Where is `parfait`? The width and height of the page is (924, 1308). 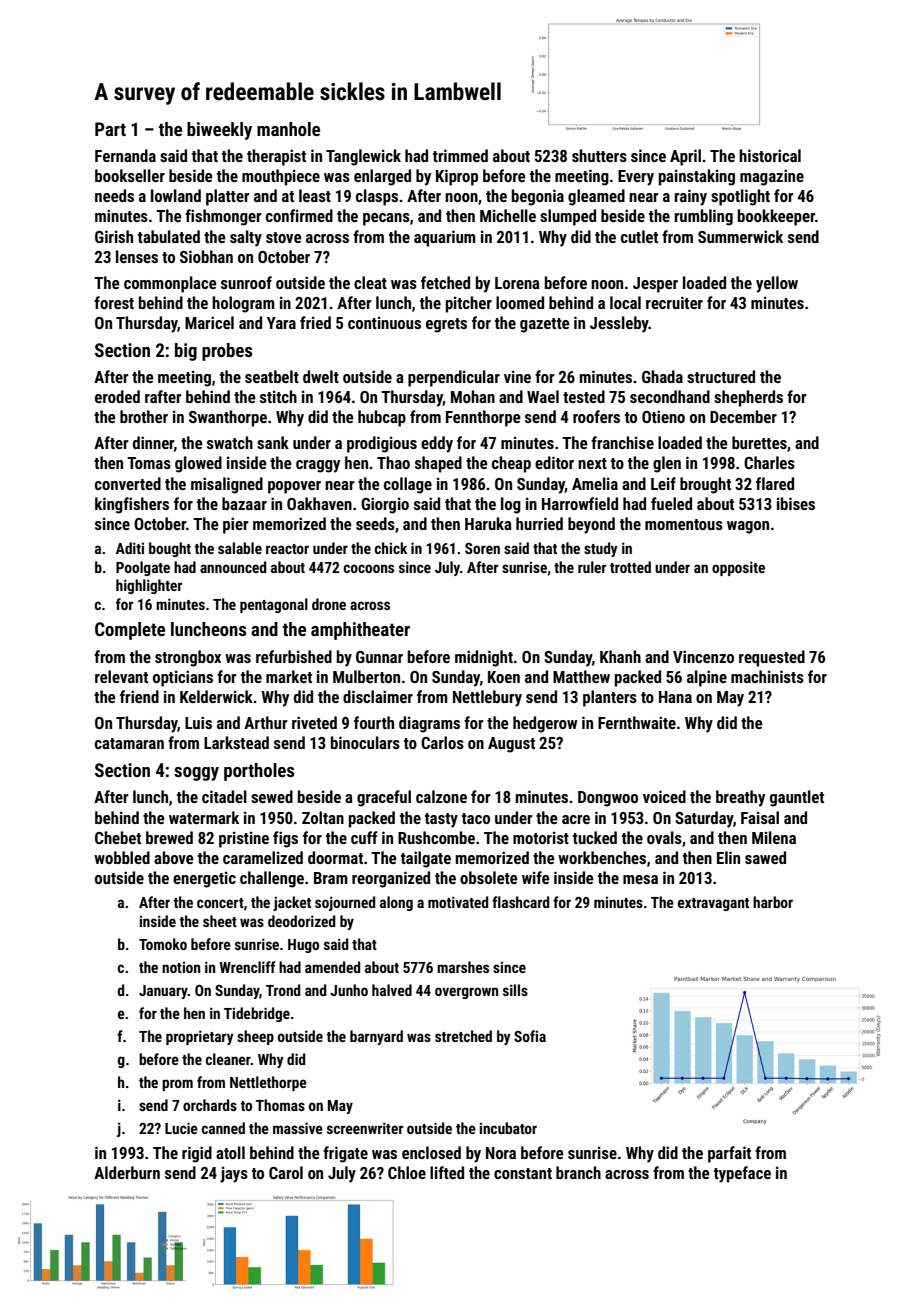 parfait is located at coordinates (729, 1154).
